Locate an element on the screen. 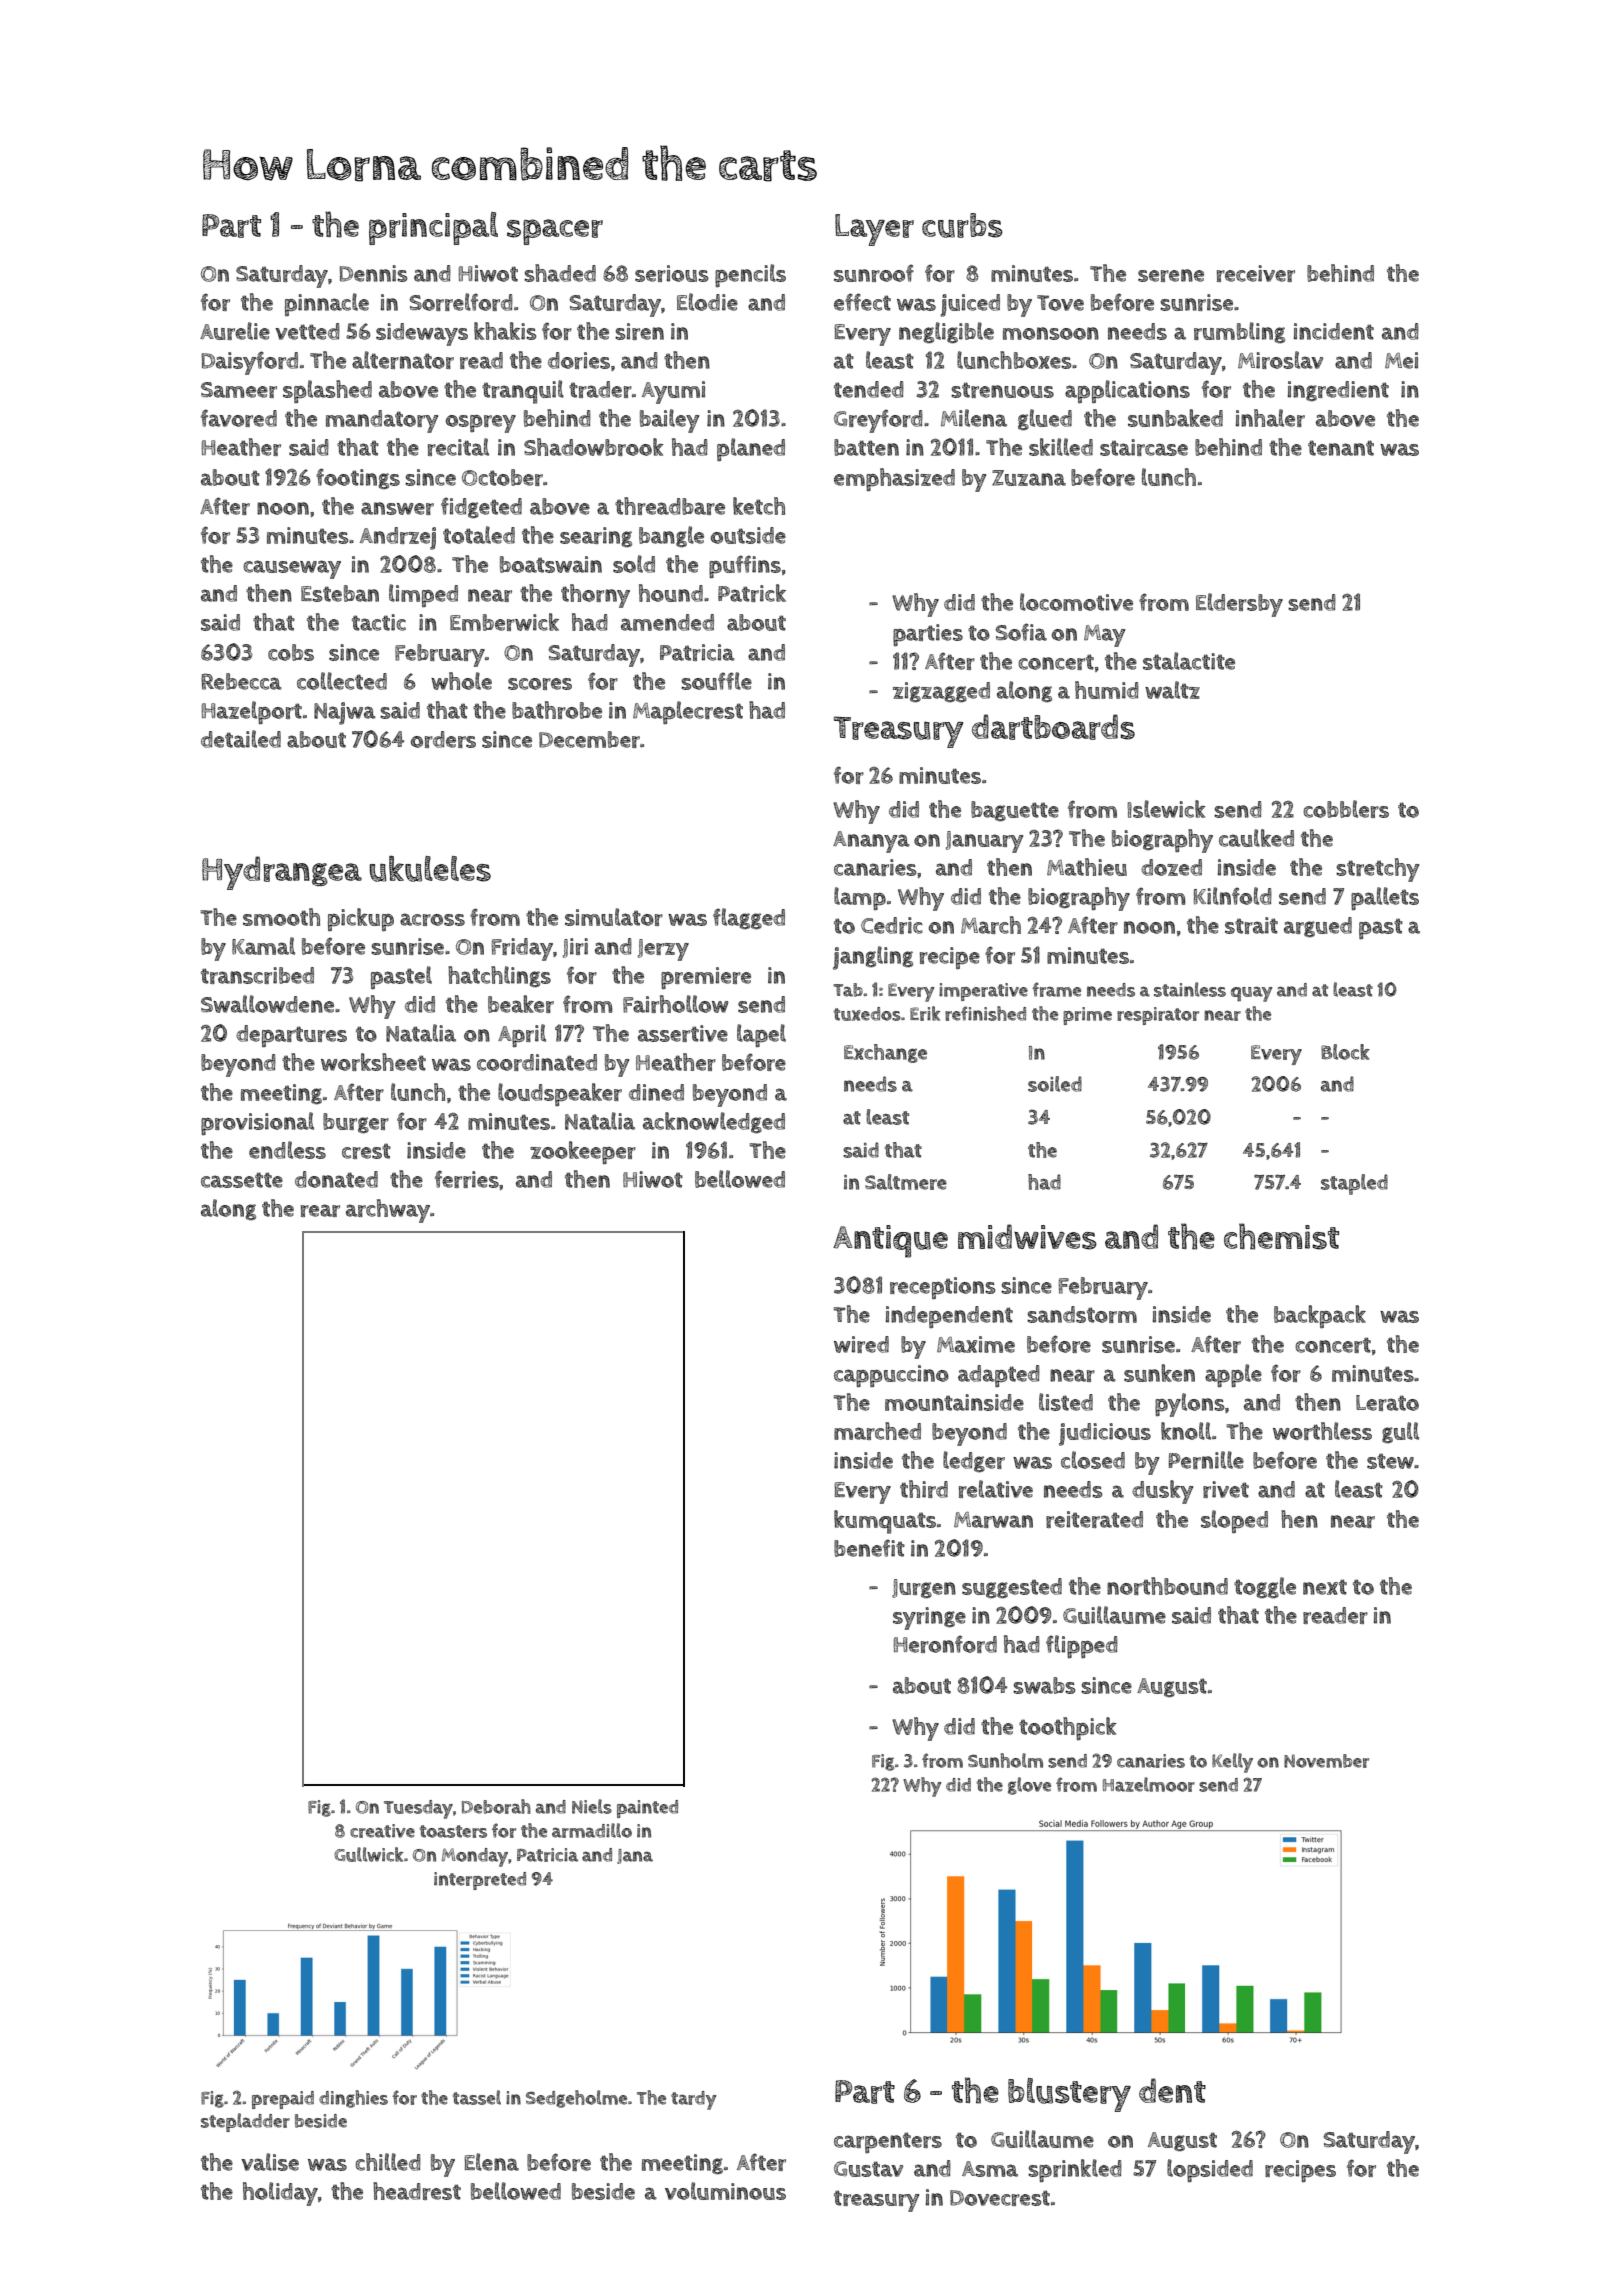  favored is located at coordinates (239, 418).
